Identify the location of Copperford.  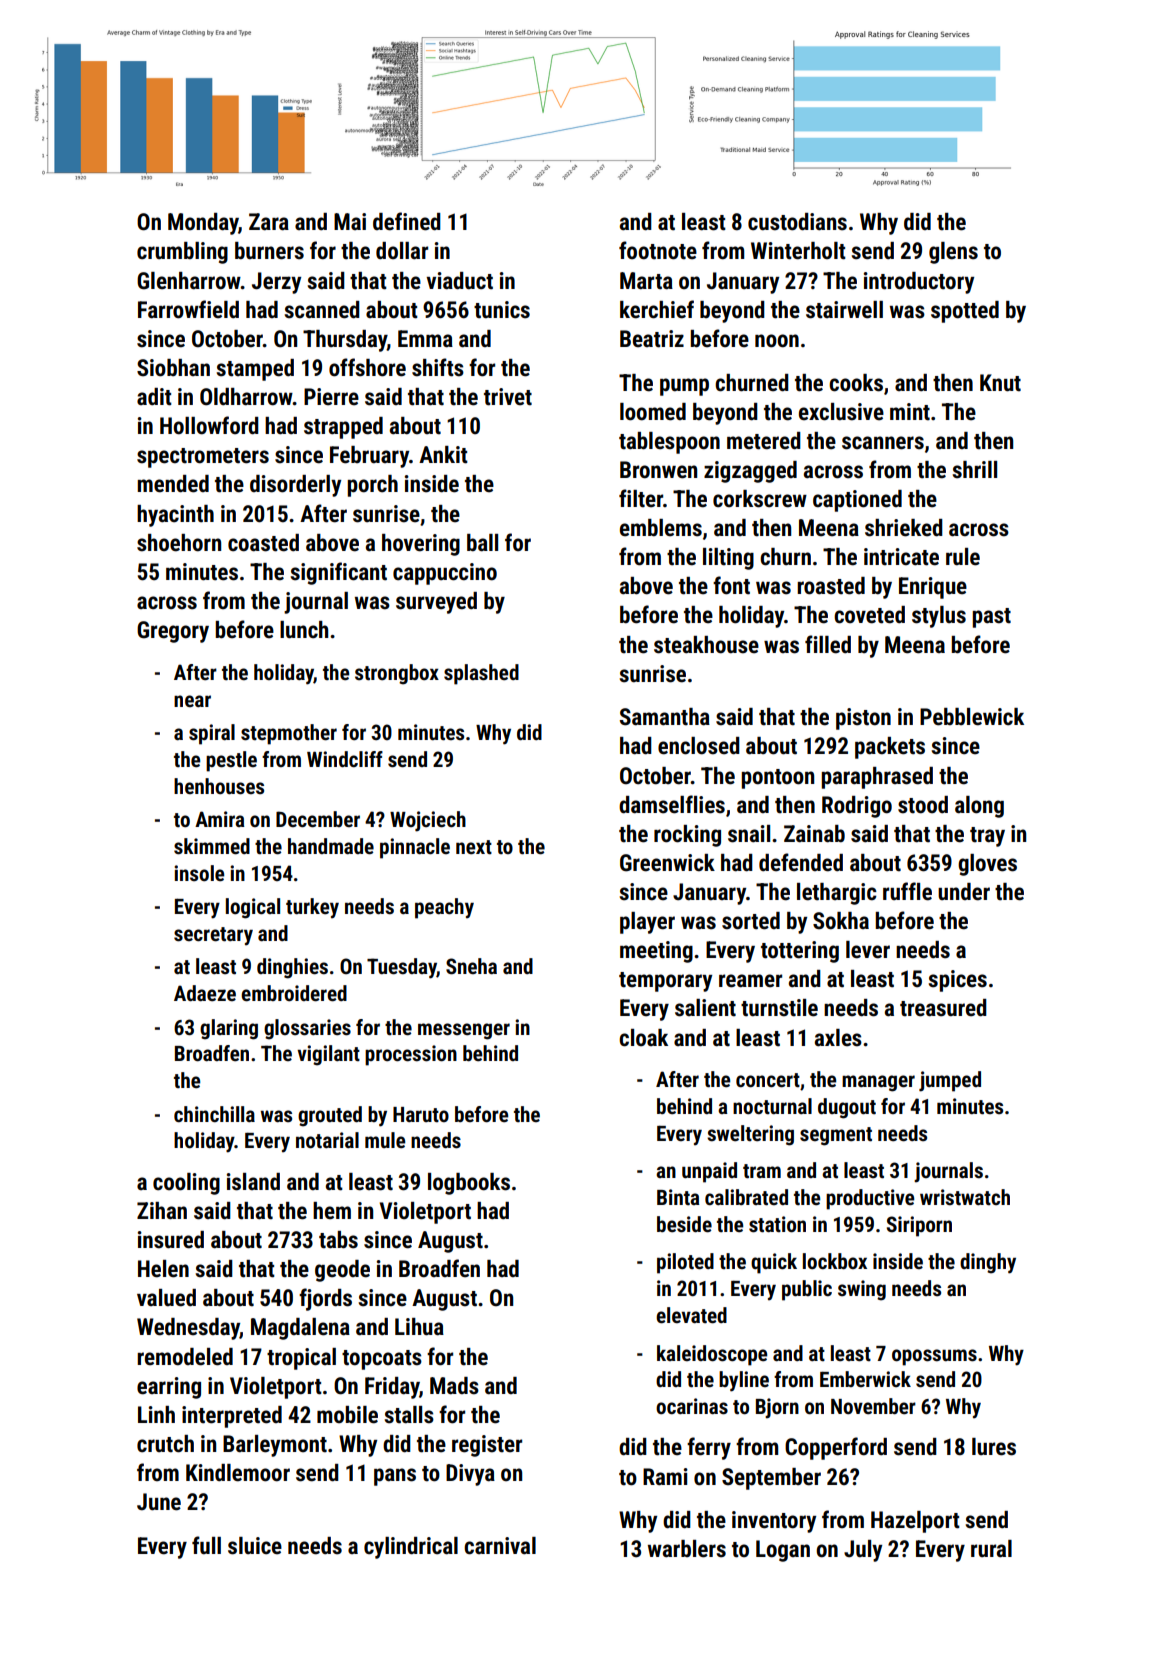
(836, 1448).
